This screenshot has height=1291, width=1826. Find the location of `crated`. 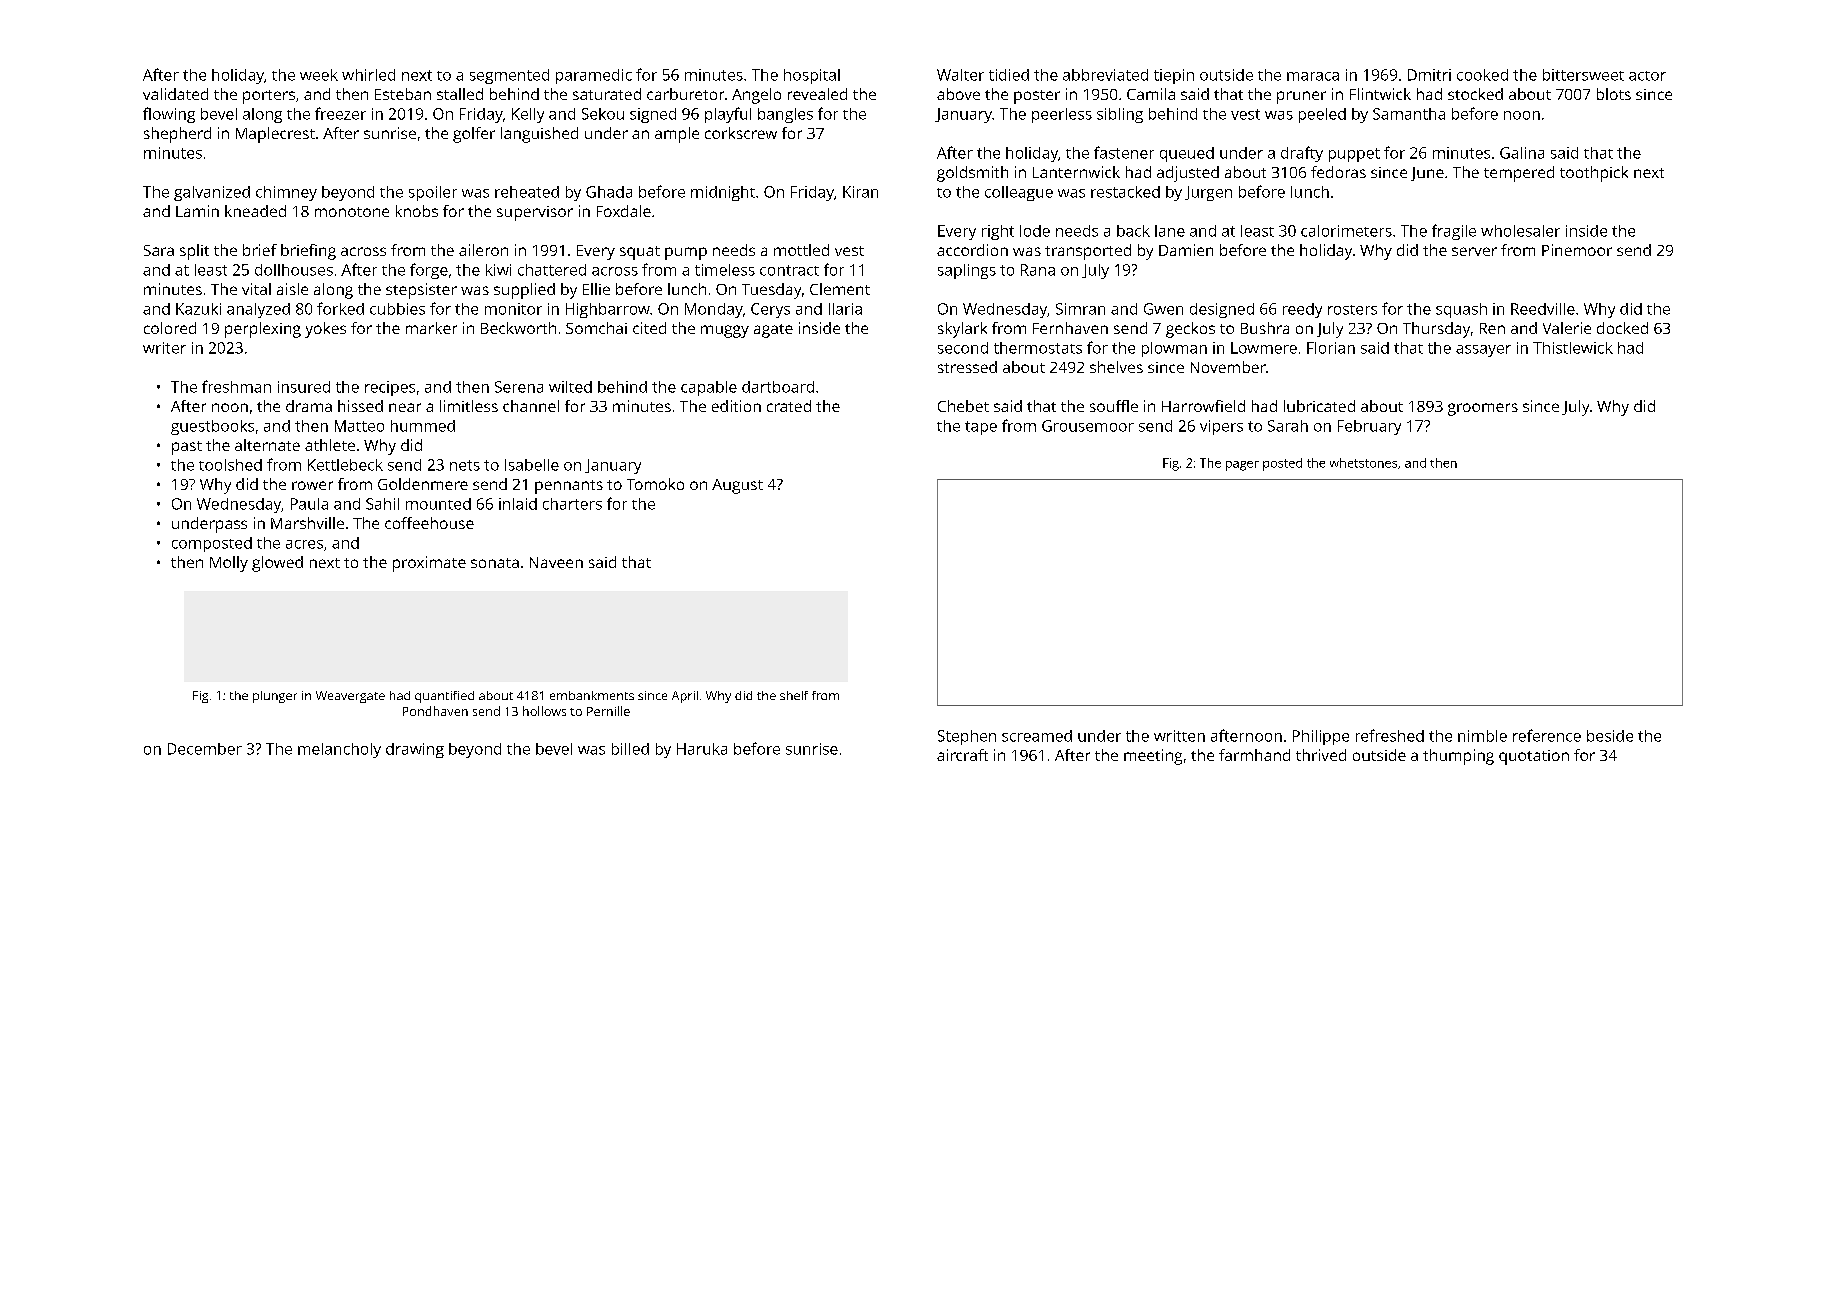

crated is located at coordinates (789, 406).
